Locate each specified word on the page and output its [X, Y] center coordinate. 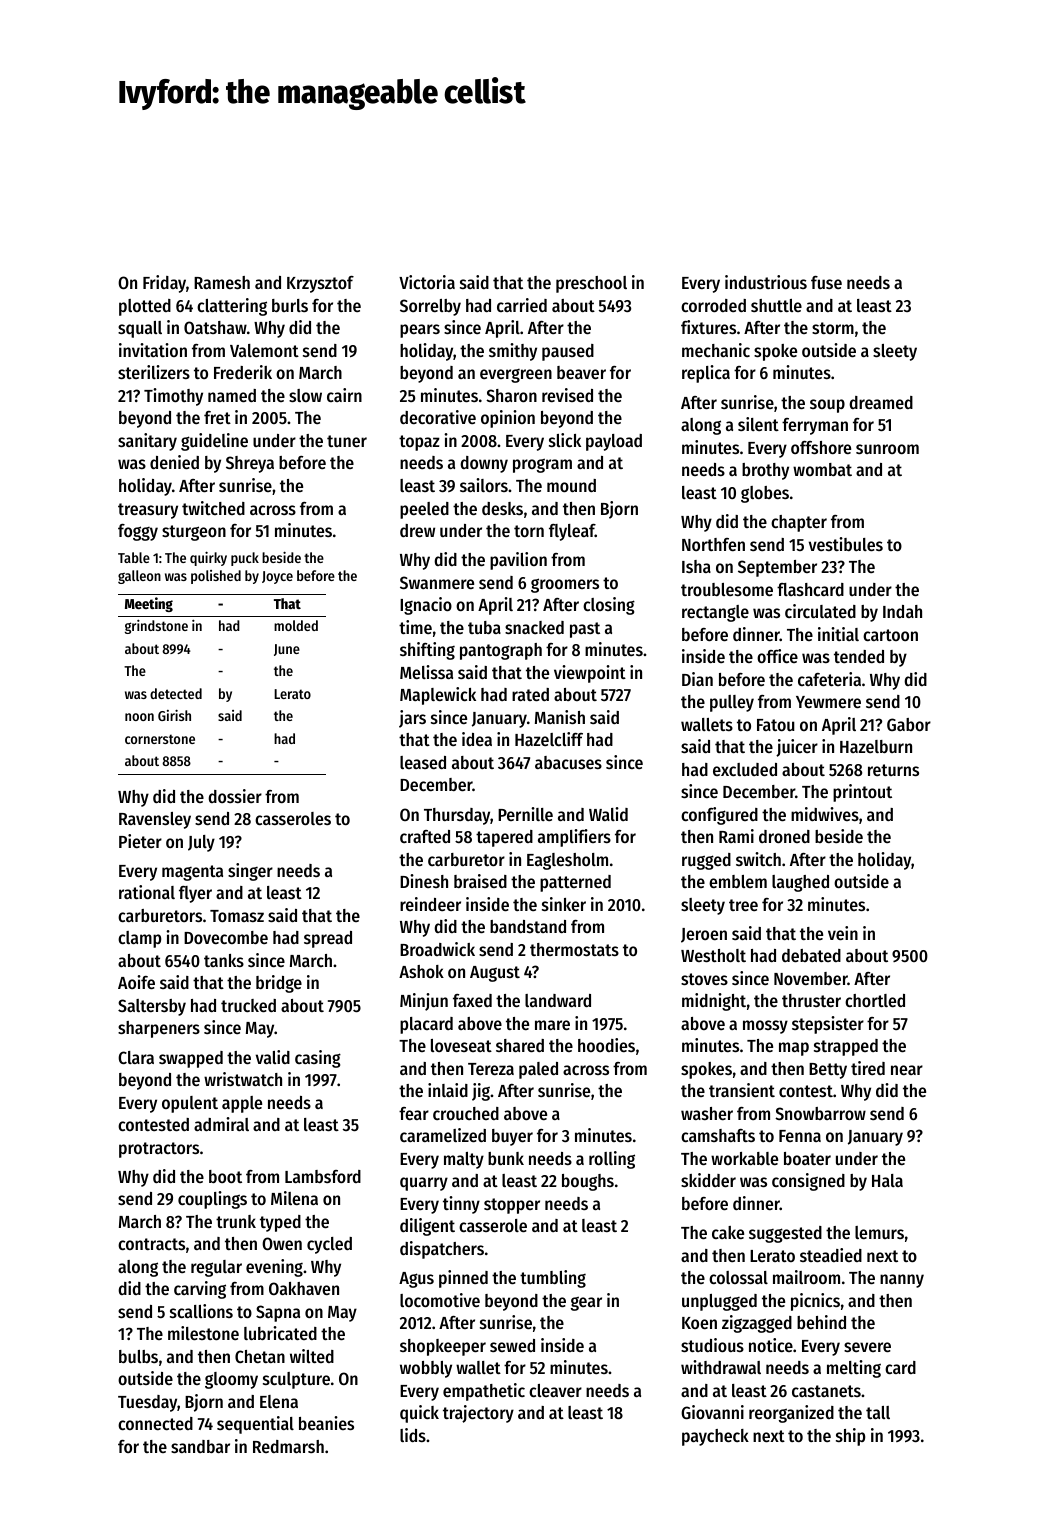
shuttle [776, 305]
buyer [512, 1137]
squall [140, 329]
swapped [191, 1059]
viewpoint [590, 674]
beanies [326, 1423]
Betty [828, 1071]
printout [862, 793]
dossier [235, 796]
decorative [438, 417]
